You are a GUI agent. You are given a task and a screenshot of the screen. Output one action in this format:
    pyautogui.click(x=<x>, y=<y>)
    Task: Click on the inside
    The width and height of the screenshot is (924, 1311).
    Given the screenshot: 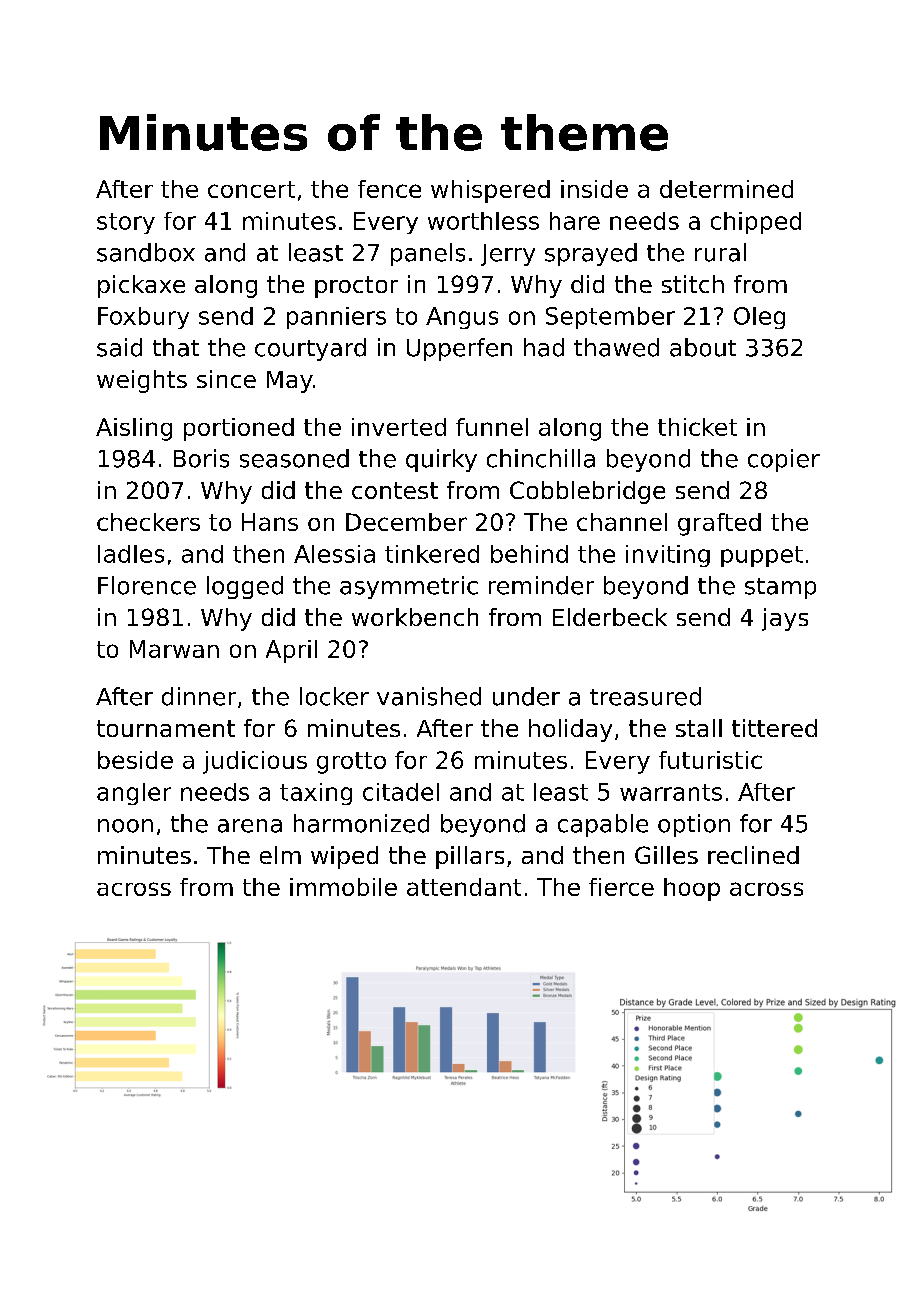 What is the action you would take?
    pyautogui.click(x=594, y=189)
